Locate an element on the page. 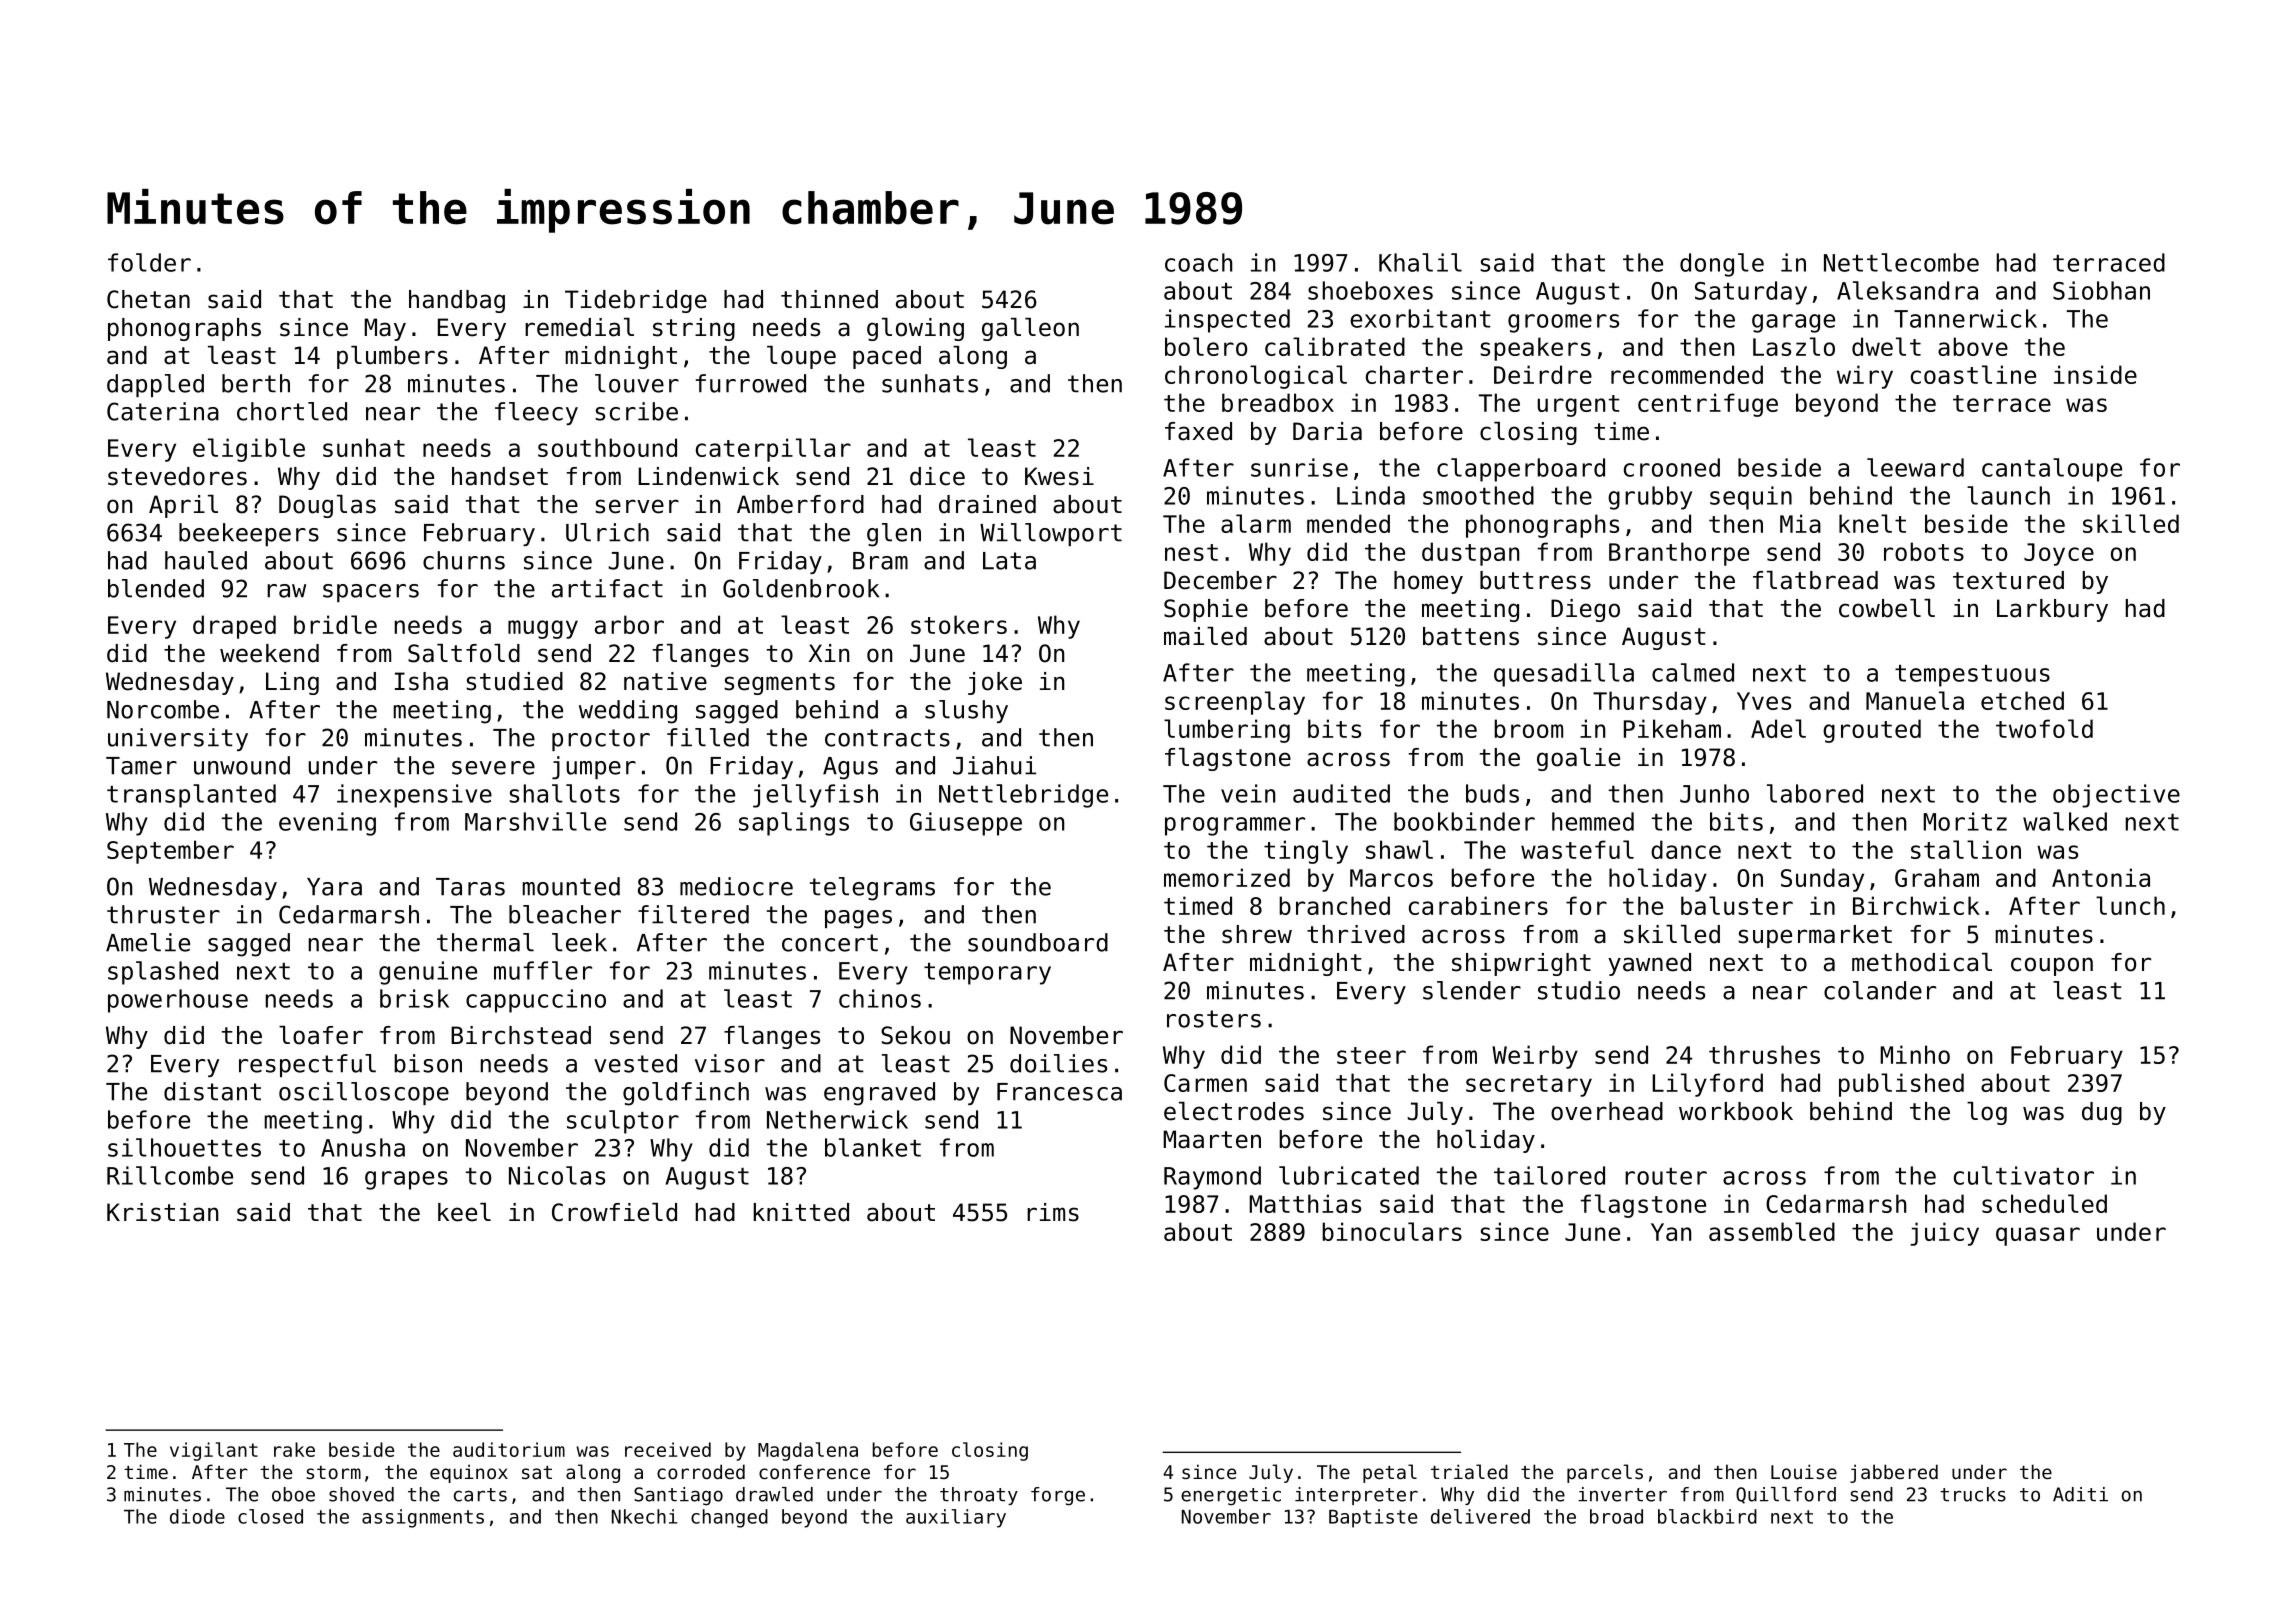 The image size is (2292, 1620). Amelie is located at coordinates (148, 942).
